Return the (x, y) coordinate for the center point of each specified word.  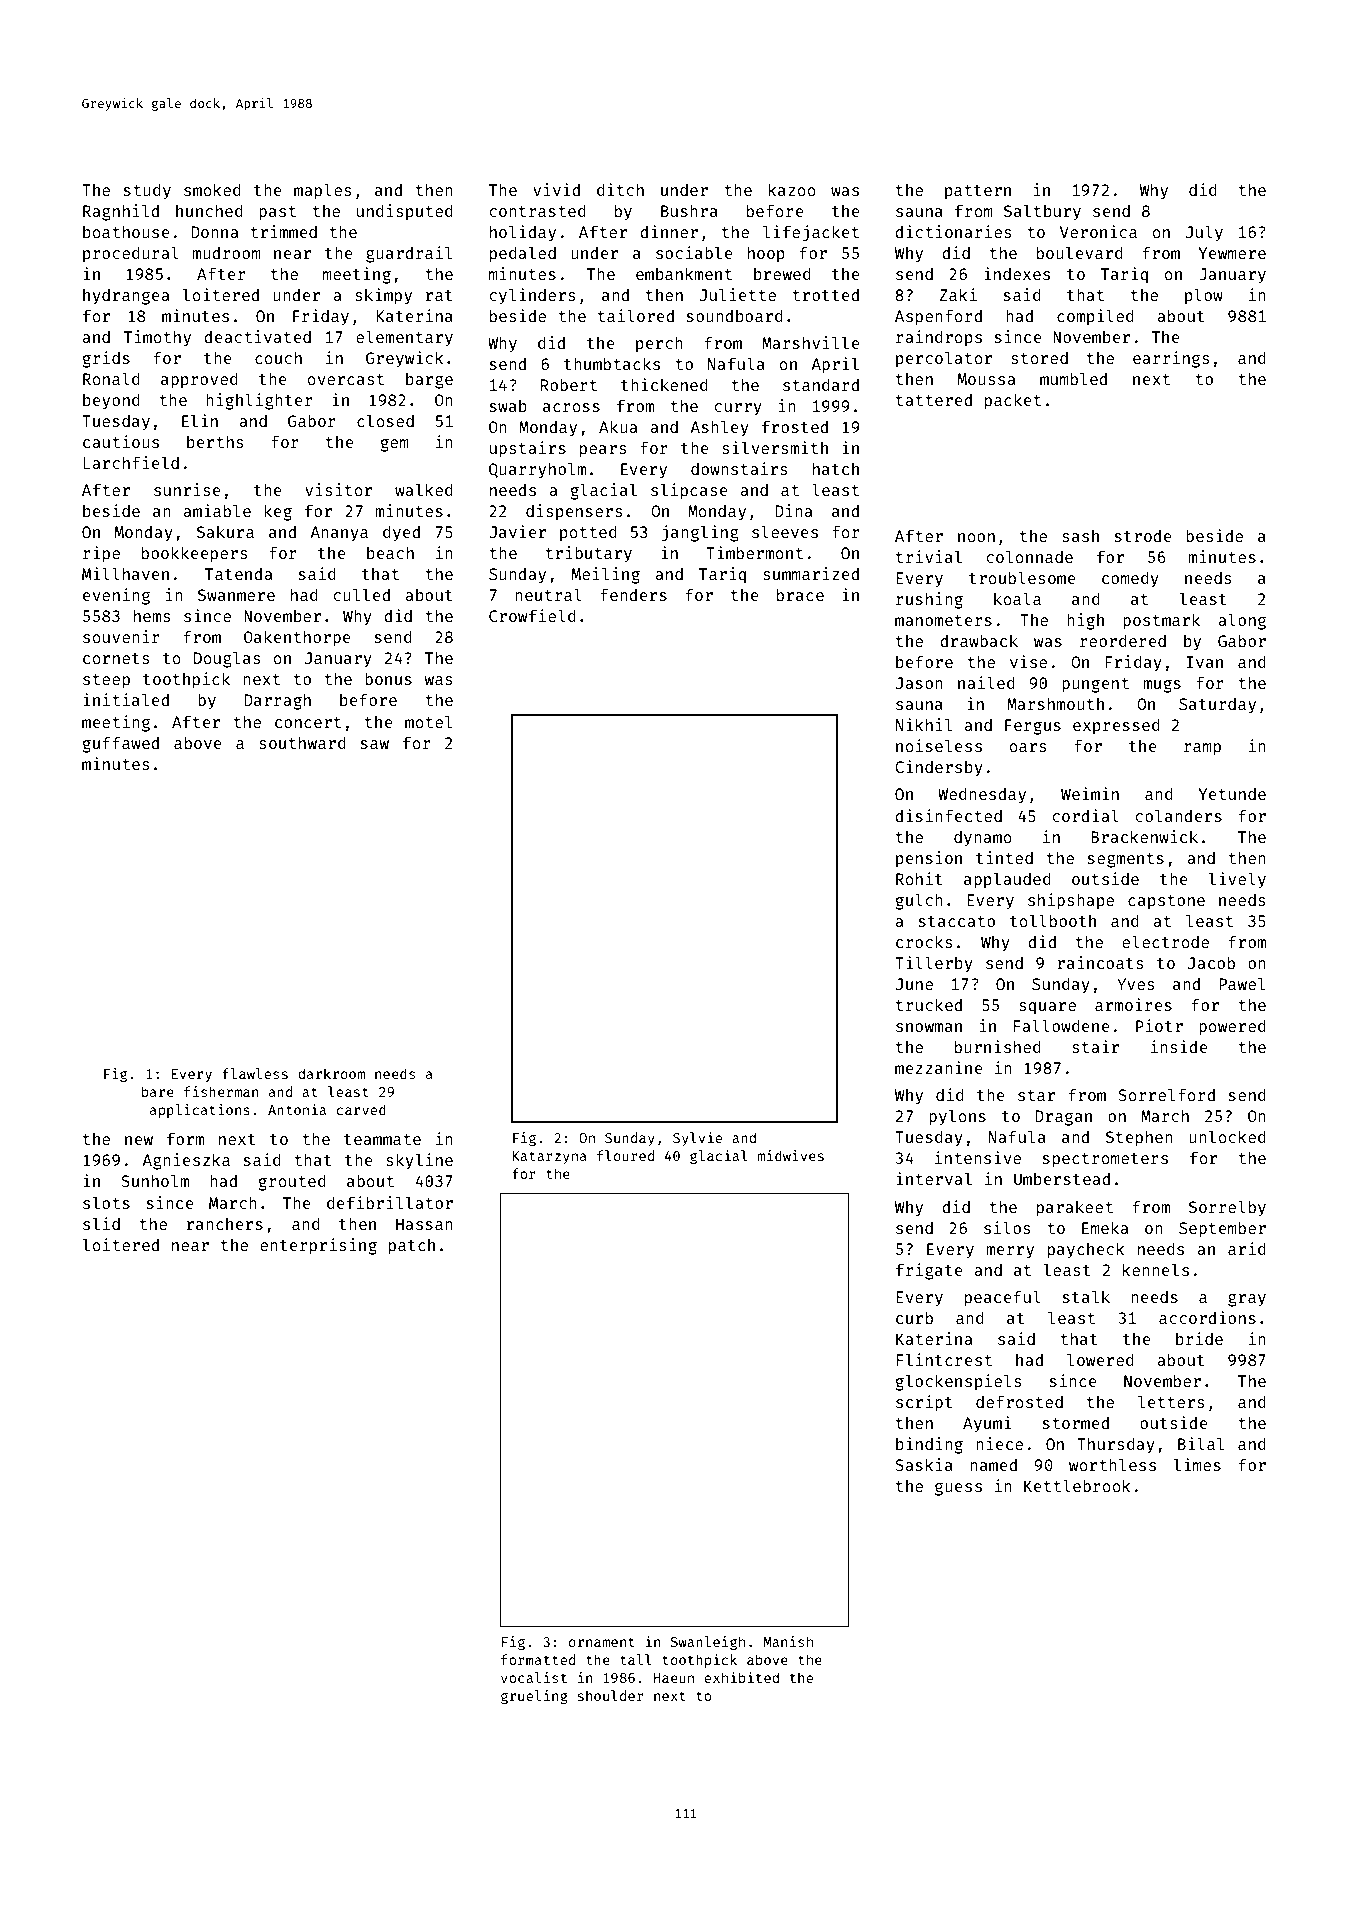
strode (1143, 536)
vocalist (534, 1677)
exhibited (741, 1677)
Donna (214, 232)
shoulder (611, 1695)
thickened (664, 384)
